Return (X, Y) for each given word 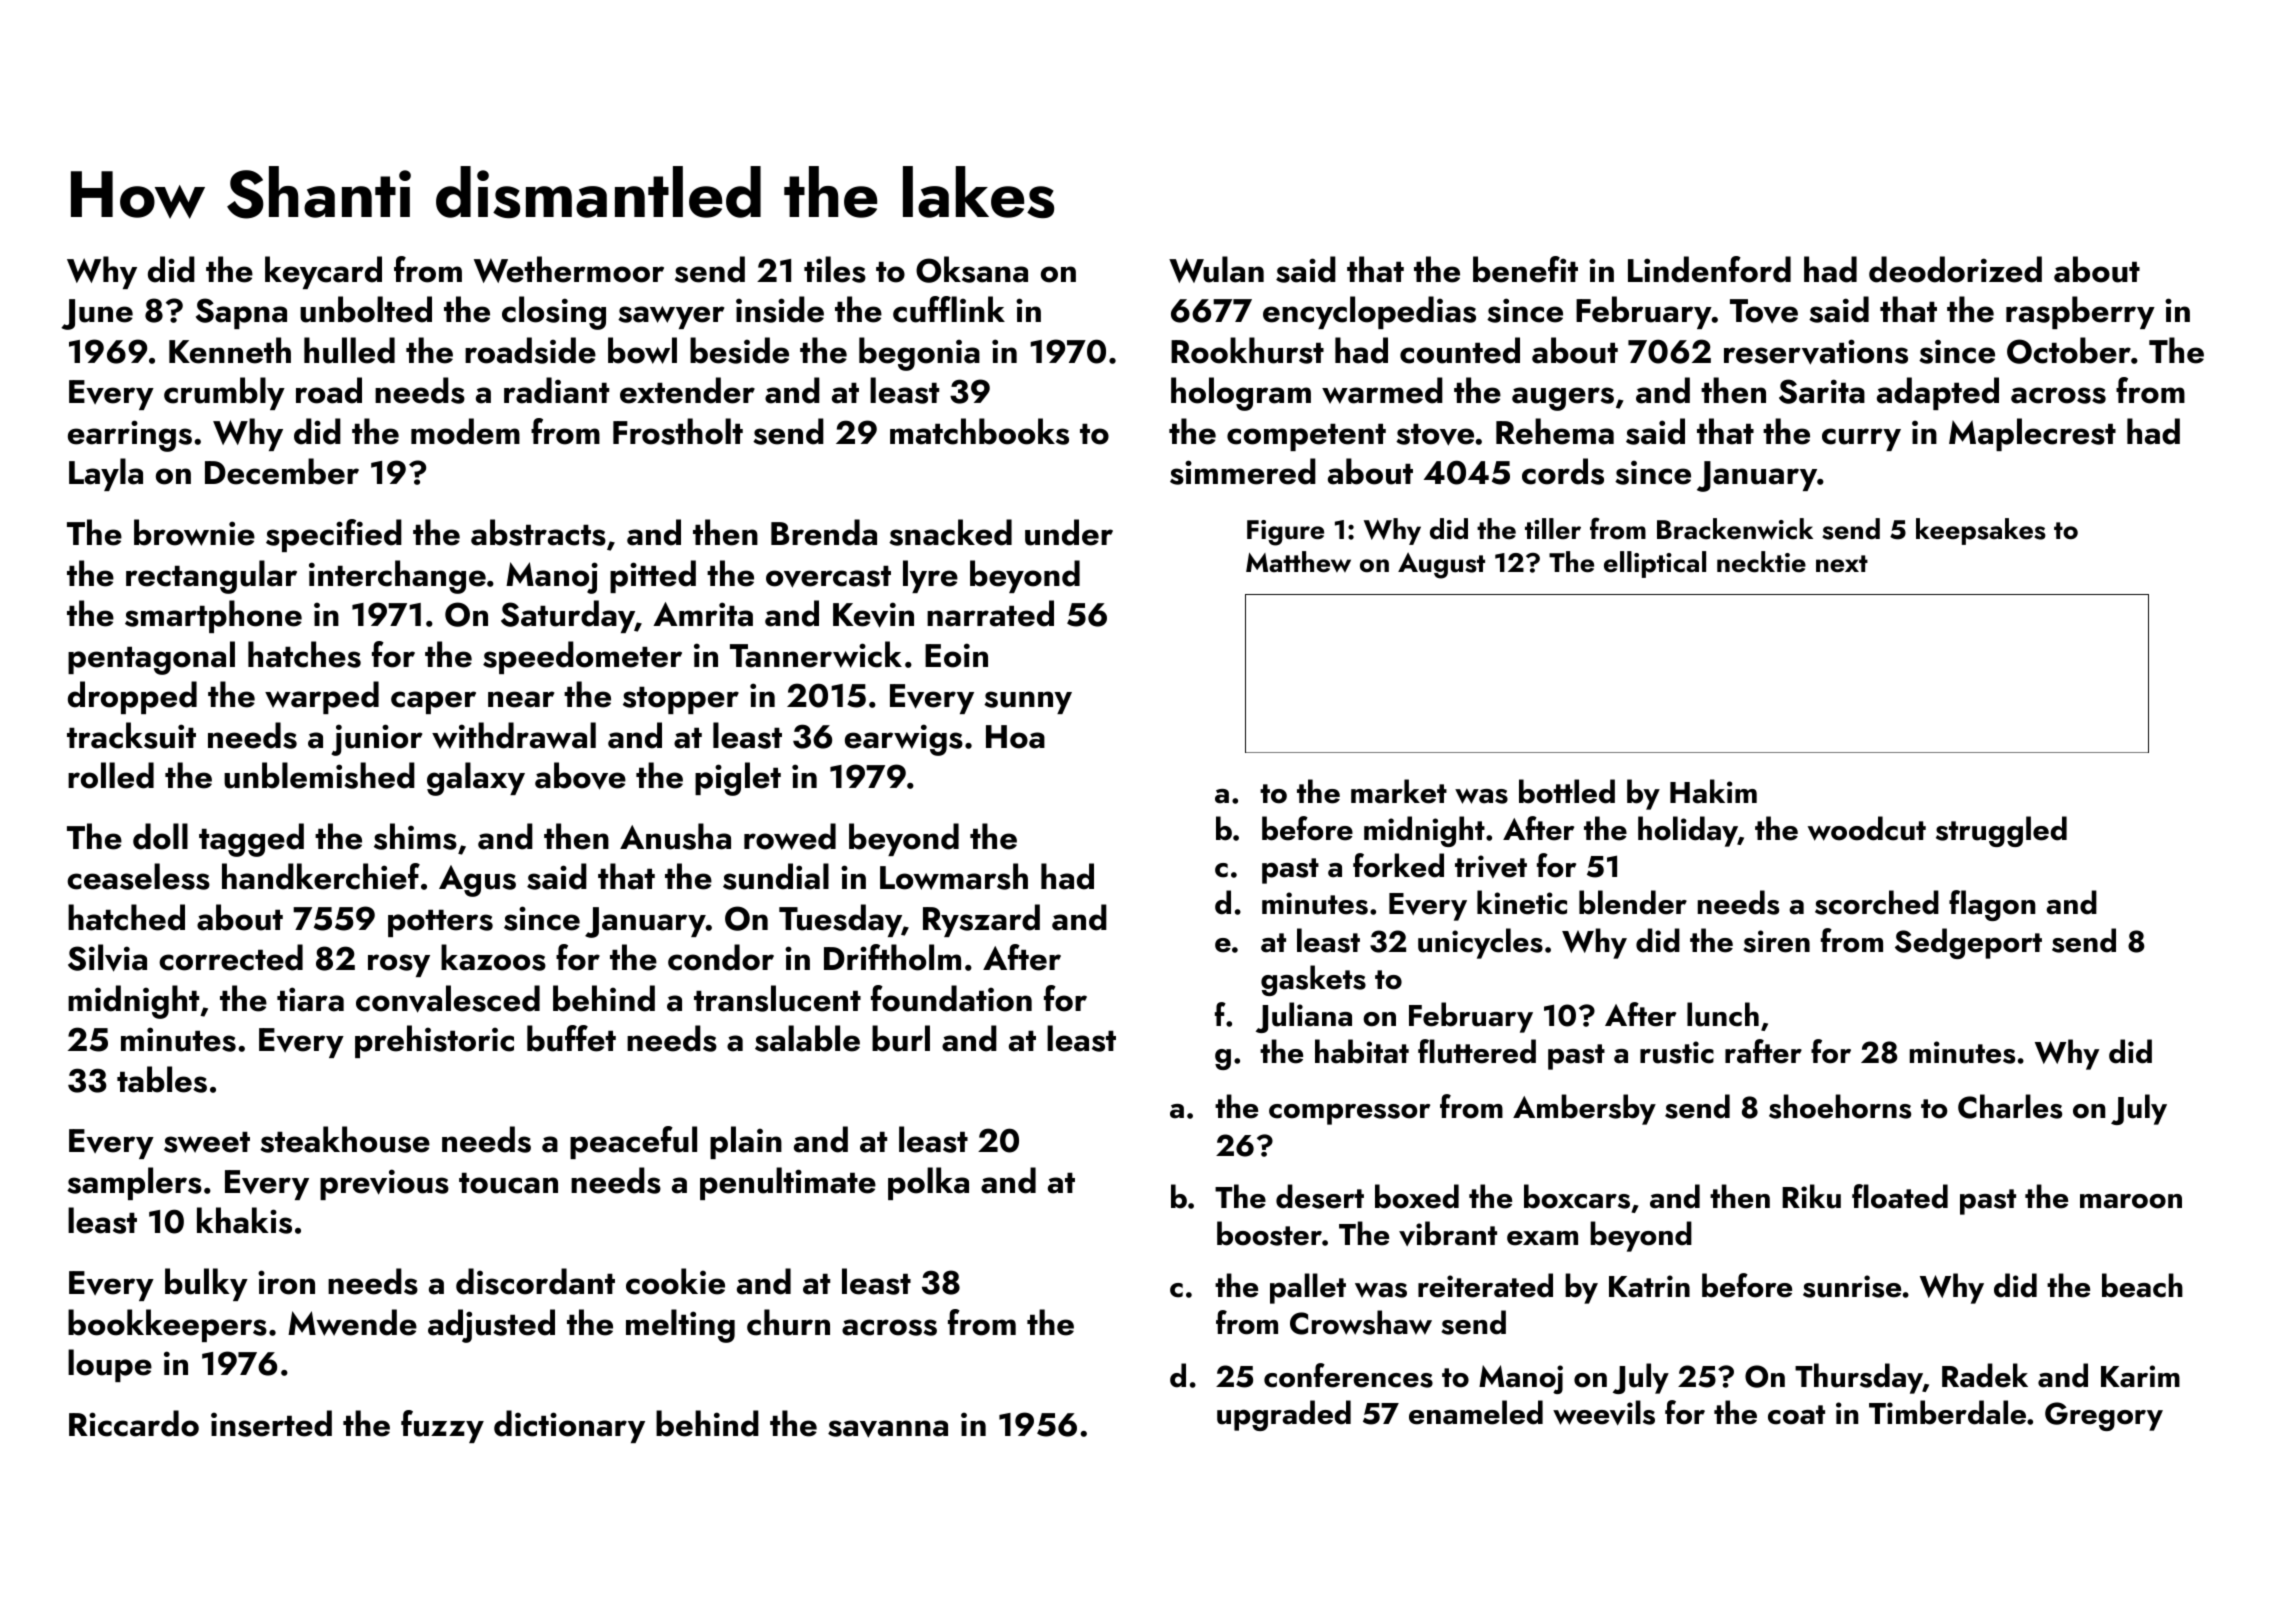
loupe (110, 1365)
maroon (2131, 1201)
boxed (1417, 1196)
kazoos (493, 957)
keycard (323, 272)
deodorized (1955, 269)
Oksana (972, 269)
